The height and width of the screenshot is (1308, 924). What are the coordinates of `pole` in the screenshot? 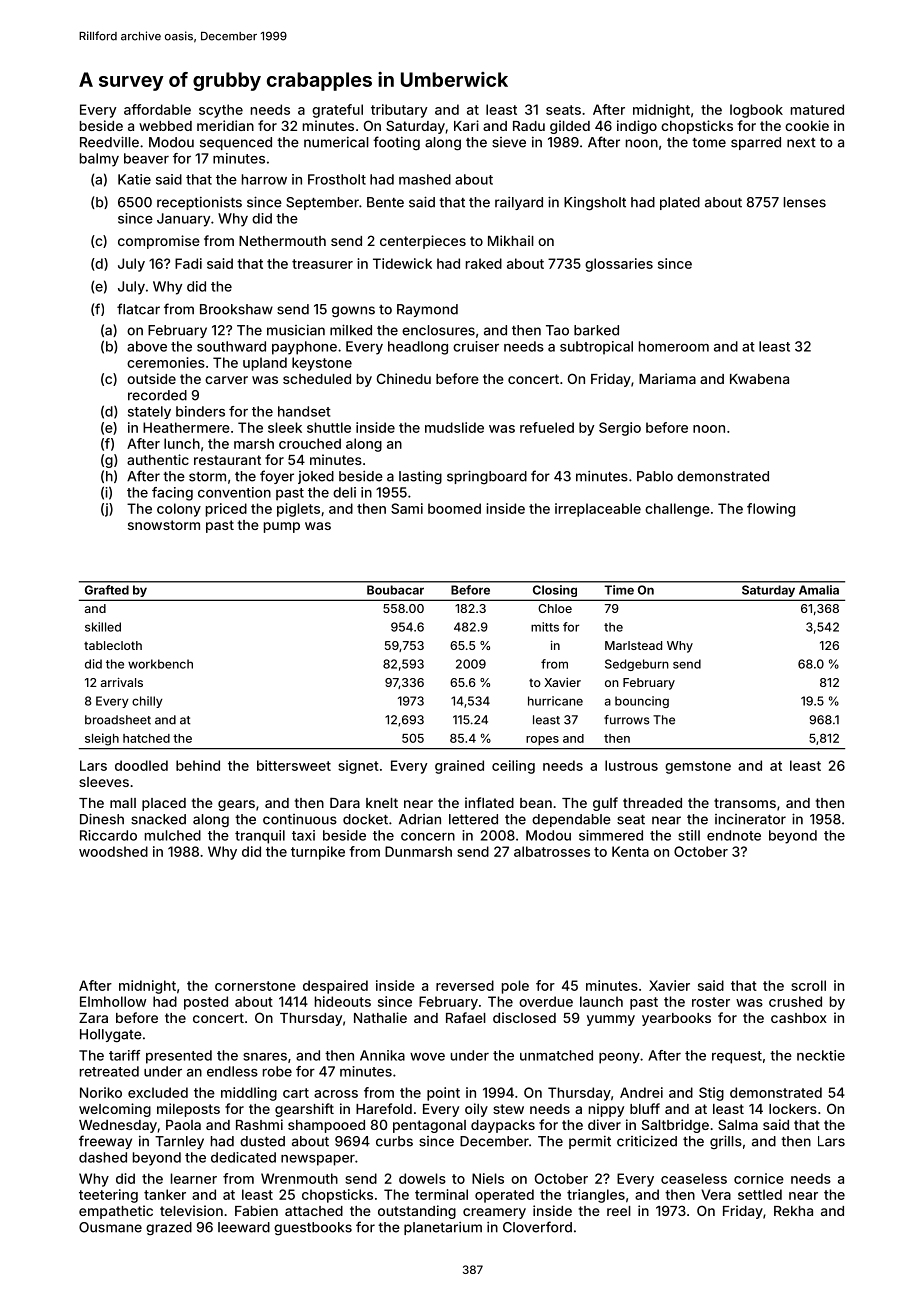 It's located at (515, 987).
